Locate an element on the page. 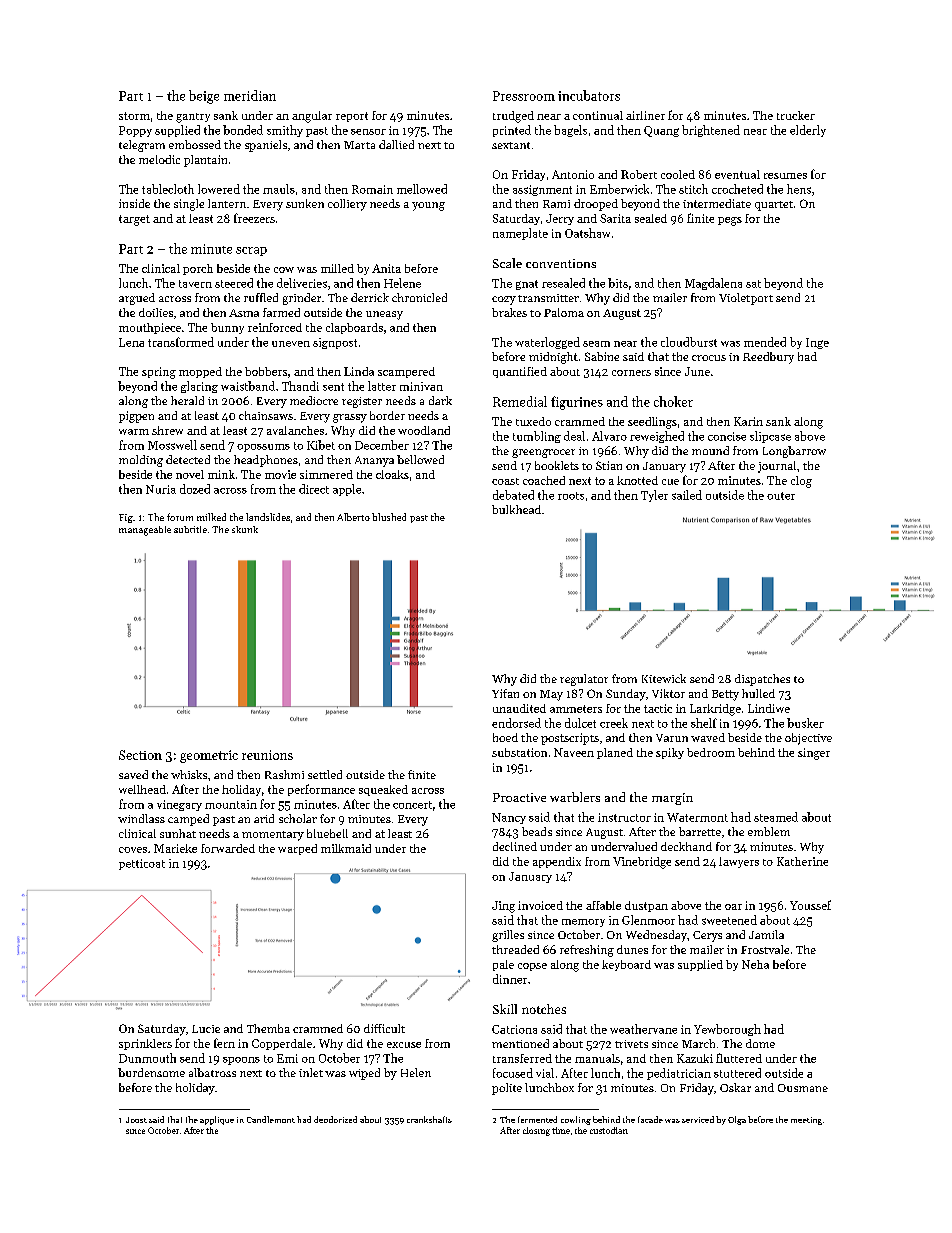  mended is located at coordinates (765, 342).
